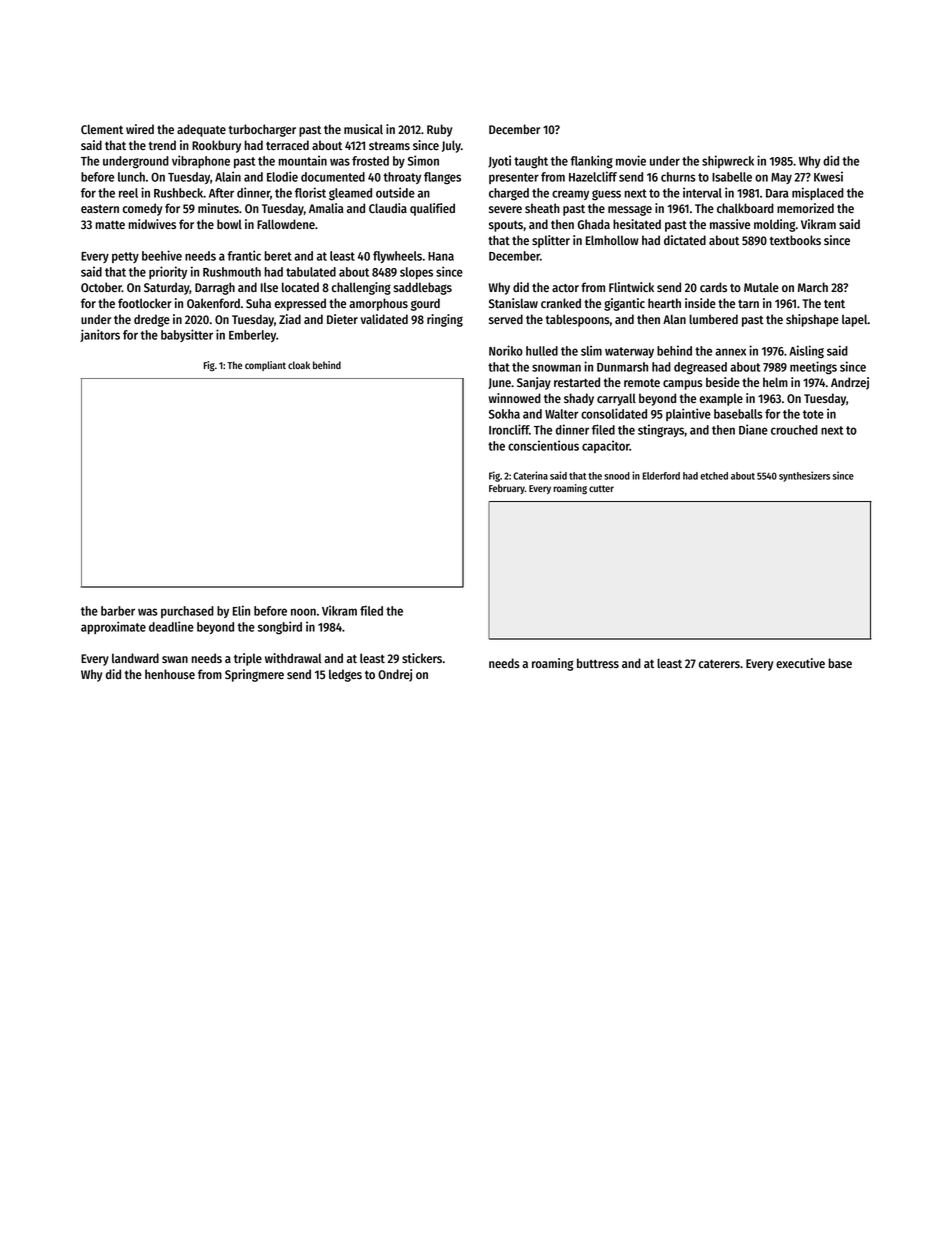 The image size is (952, 1233). What do you see at coordinates (152, 224) in the screenshot?
I see `midwives` at bounding box center [152, 224].
